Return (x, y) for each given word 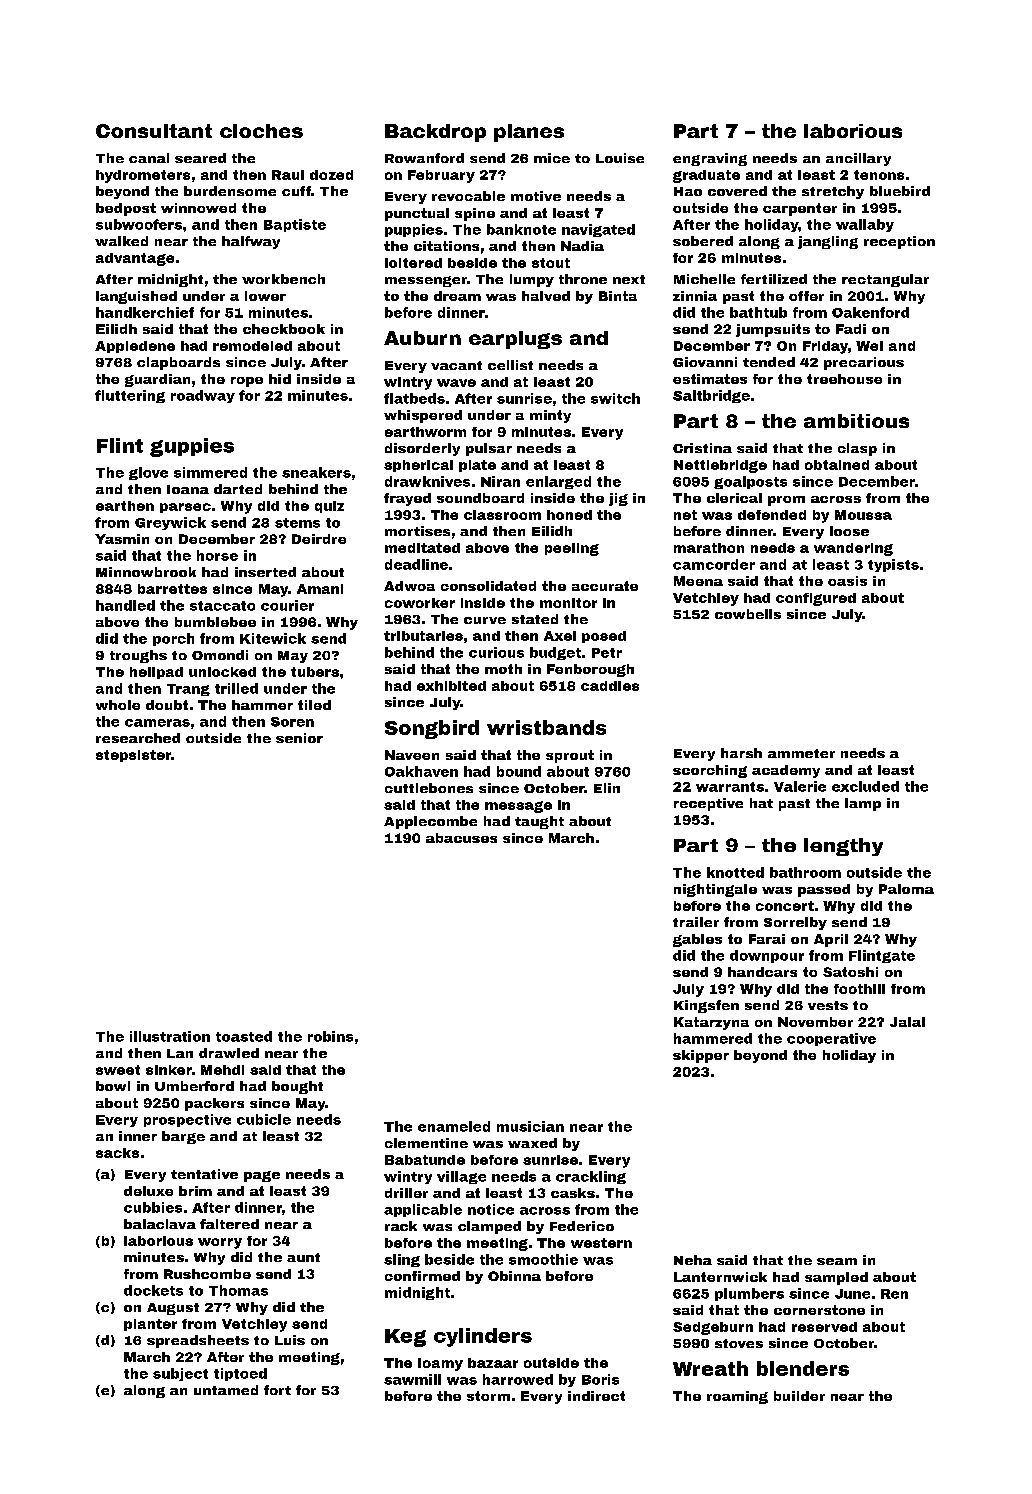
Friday (825, 347)
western (601, 1243)
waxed (532, 1143)
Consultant (154, 131)
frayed (407, 499)
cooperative (831, 1039)
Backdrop (435, 133)
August (173, 1309)
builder (799, 1396)
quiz (329, 507)
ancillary (858, 159)
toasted (244, 1036)
